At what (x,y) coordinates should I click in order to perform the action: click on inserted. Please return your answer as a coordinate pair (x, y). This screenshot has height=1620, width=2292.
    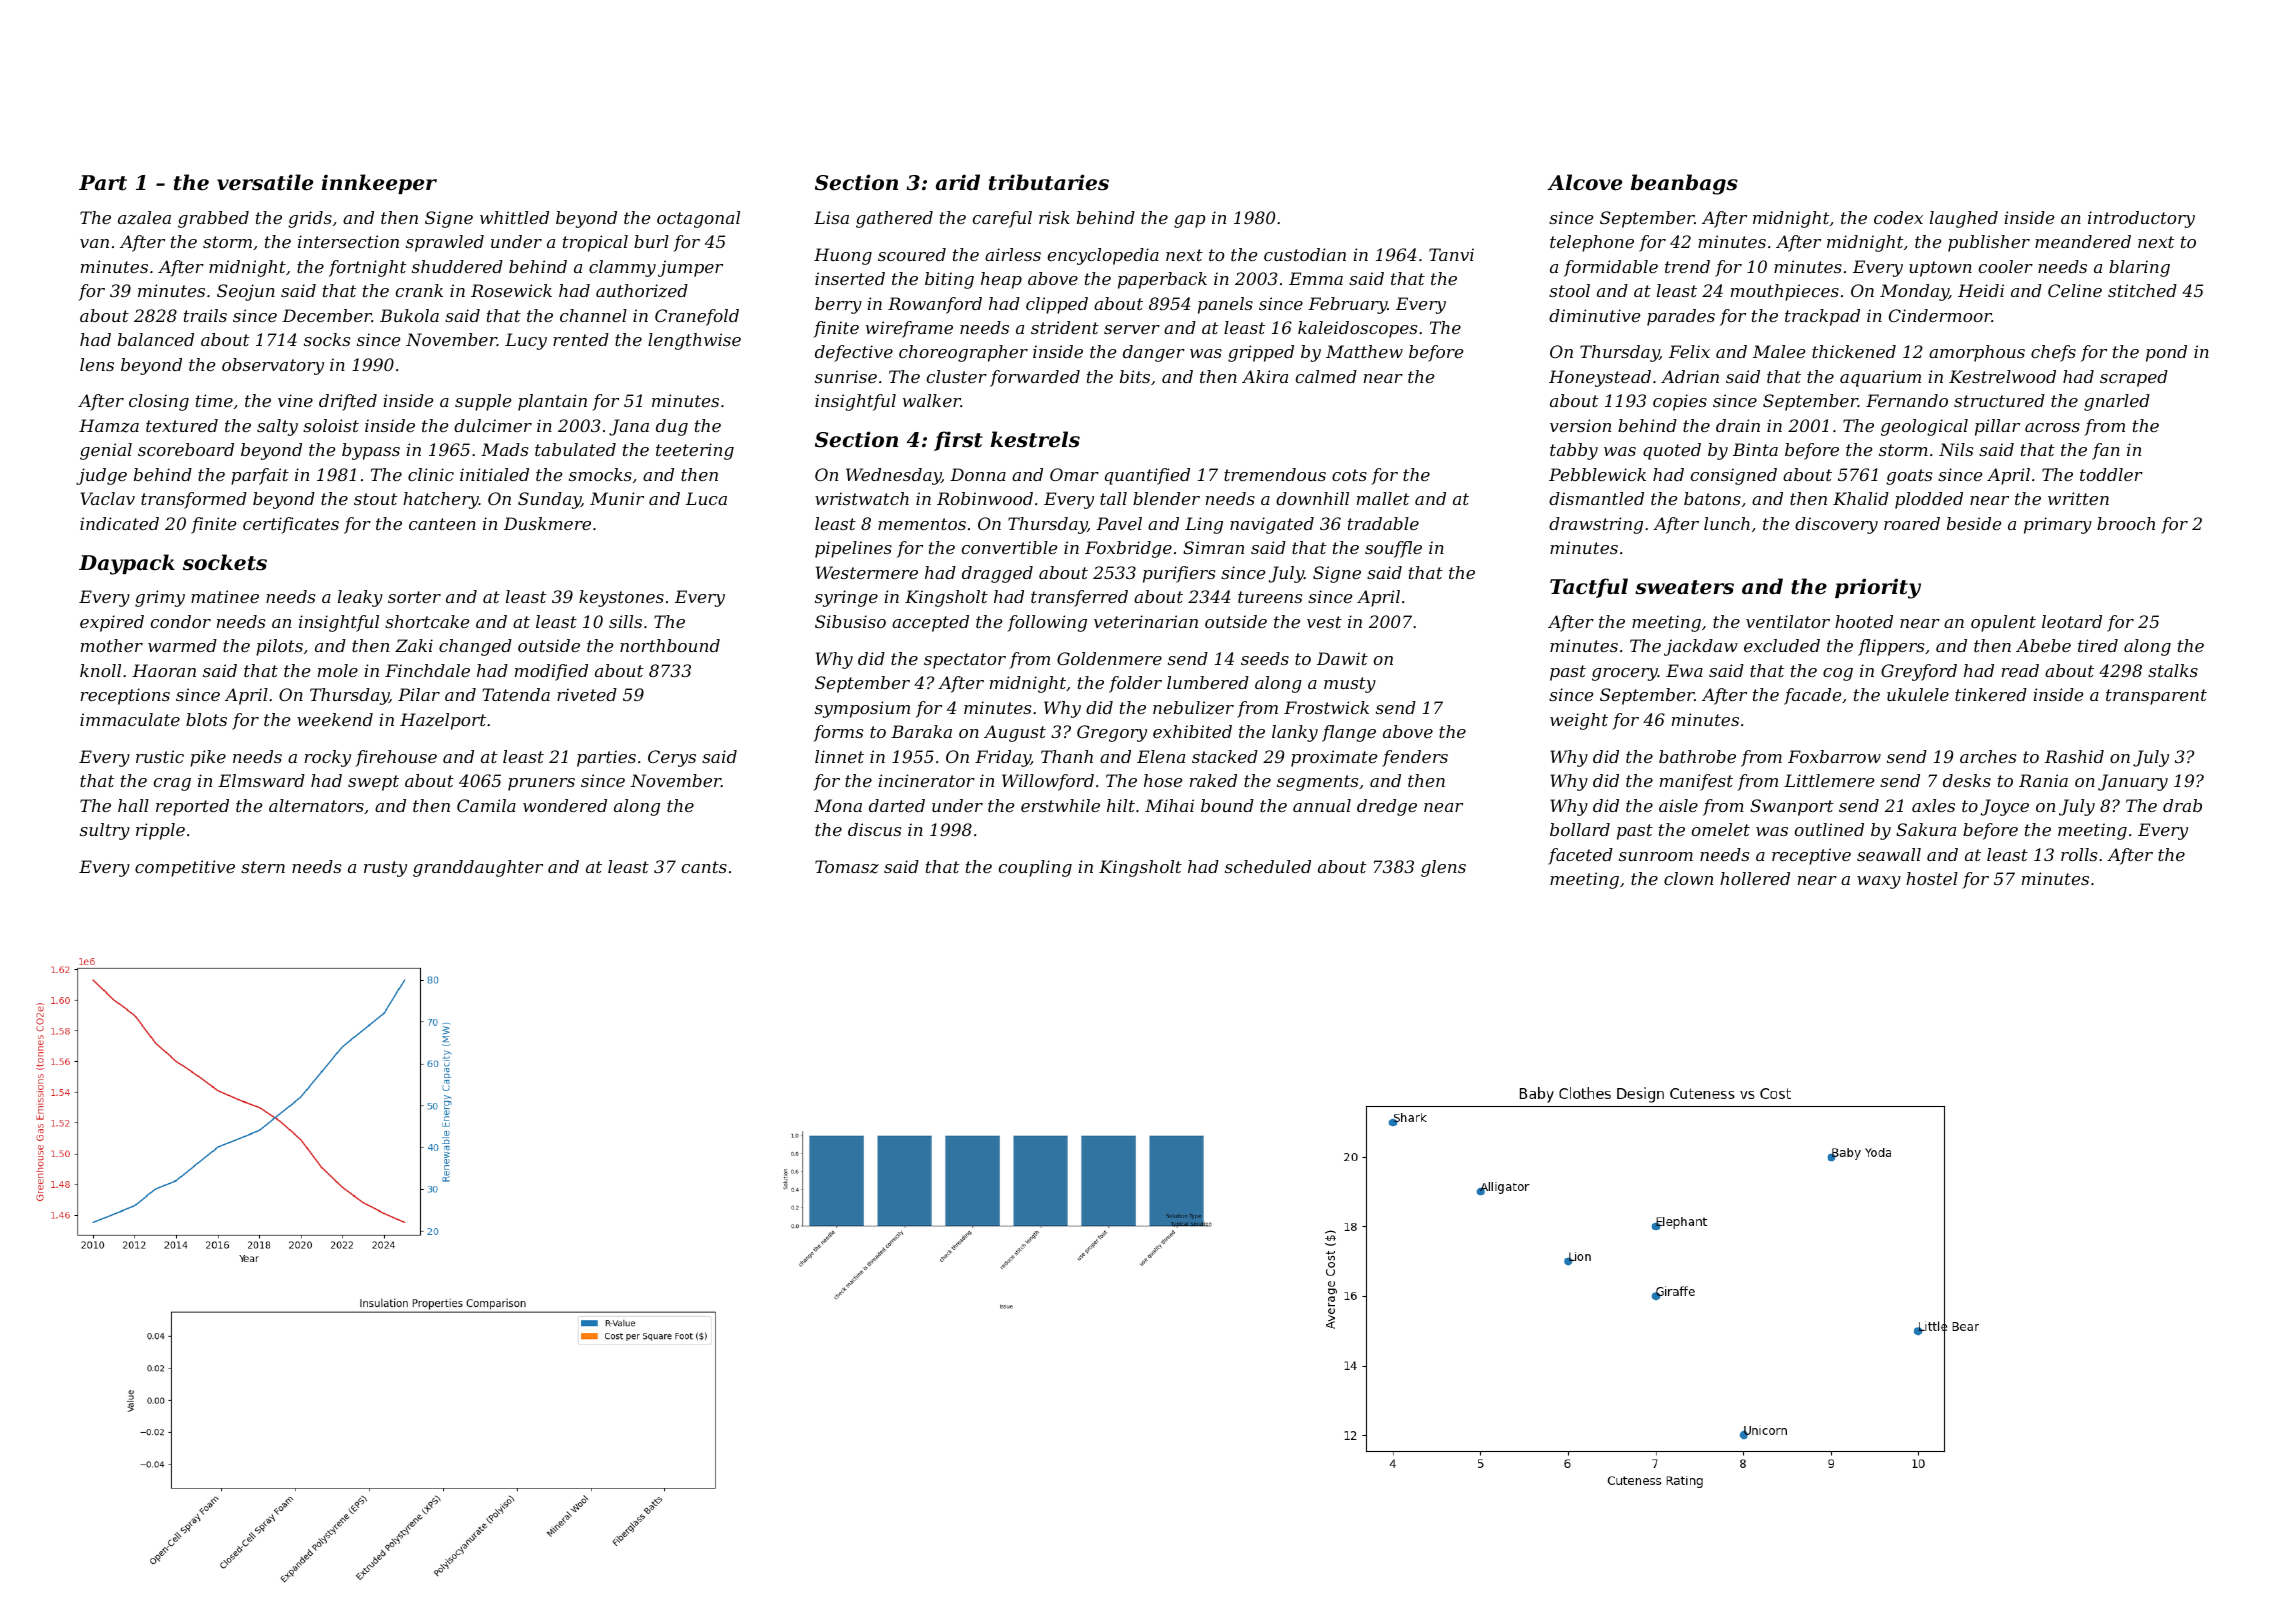
    Looking at the image, I should click on (850, 278).
